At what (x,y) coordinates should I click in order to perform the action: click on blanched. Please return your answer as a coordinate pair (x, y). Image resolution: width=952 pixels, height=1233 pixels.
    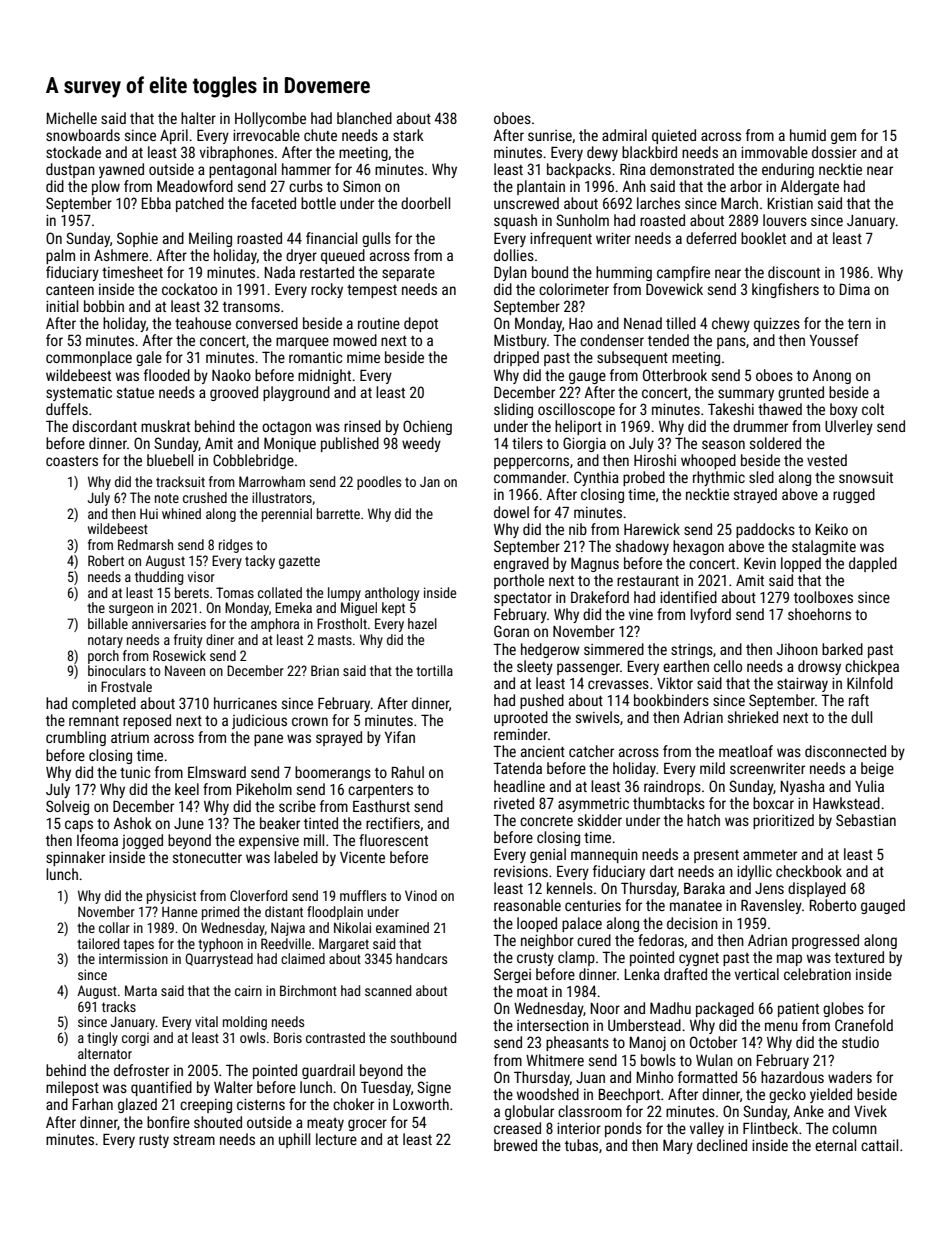
    Looking at the image, I should click on (364, 118).
